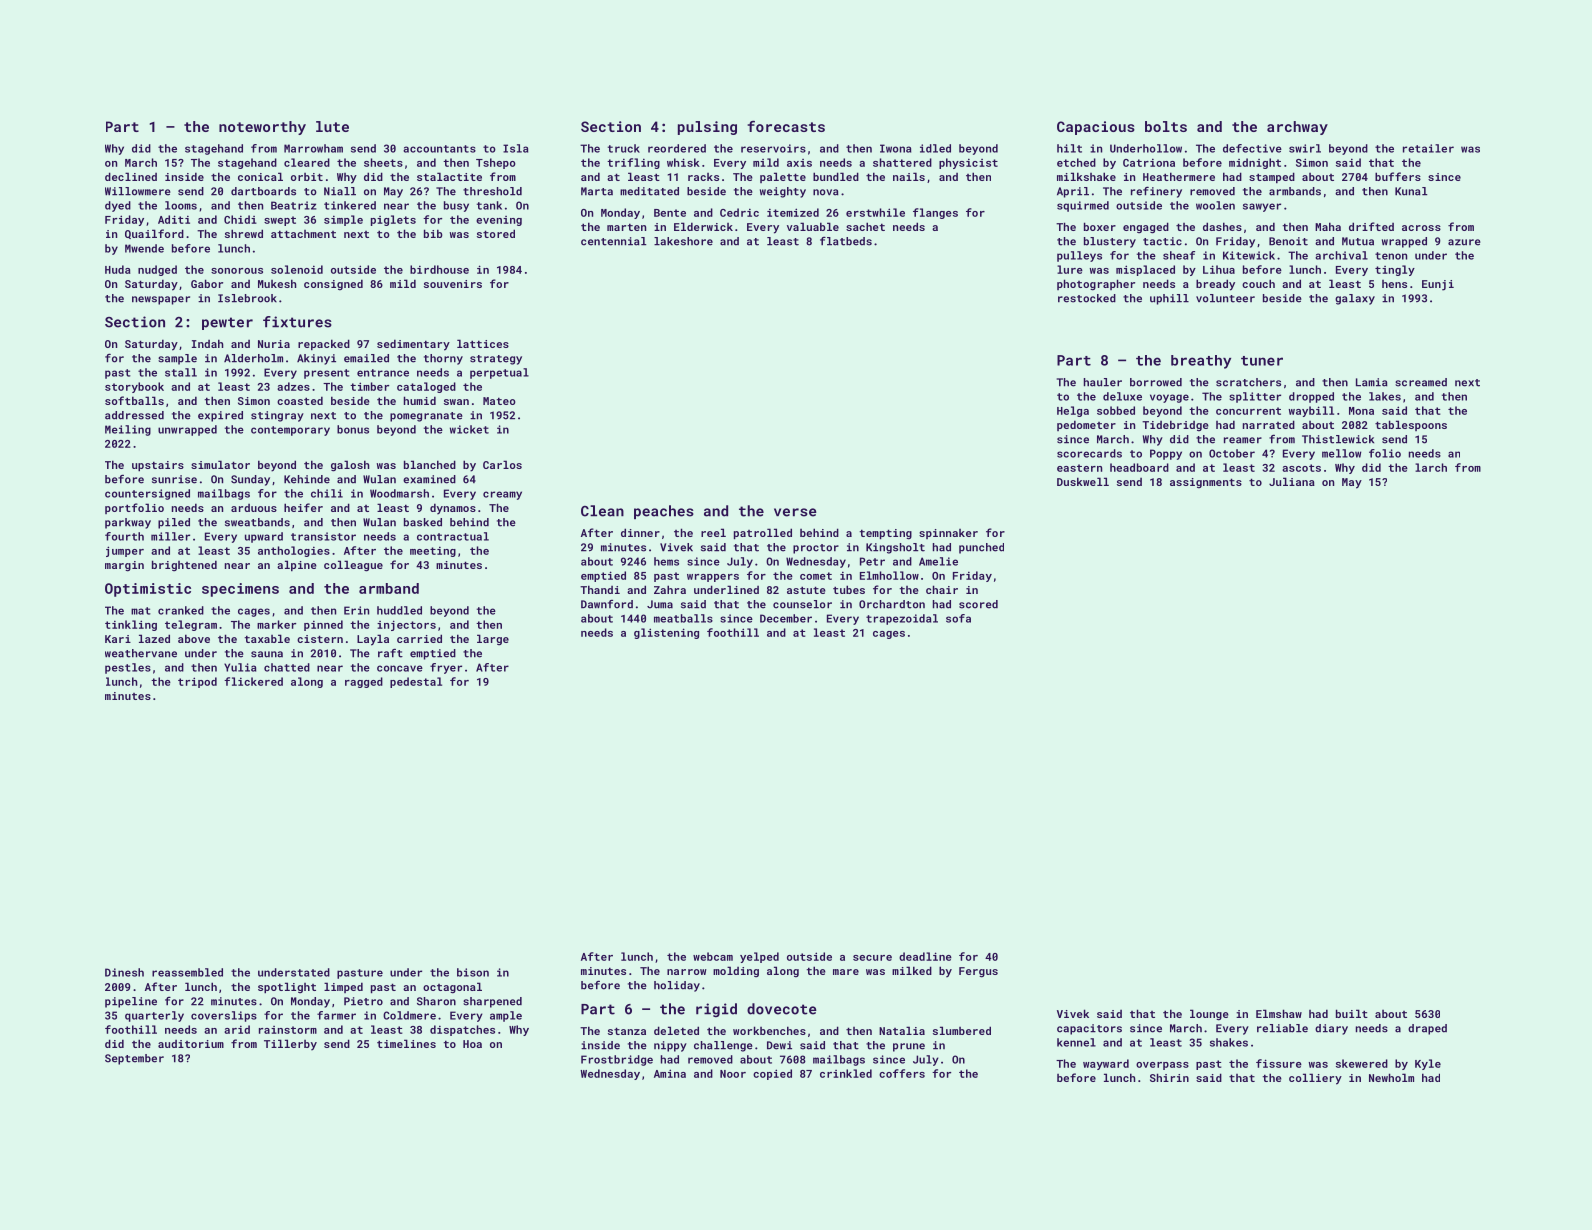 The height and width of the screenshot is (1230, 1592). What do you see at coordinates (713, 532) in the screenshot?
I see `reel` at bounding box center [713, 532].
